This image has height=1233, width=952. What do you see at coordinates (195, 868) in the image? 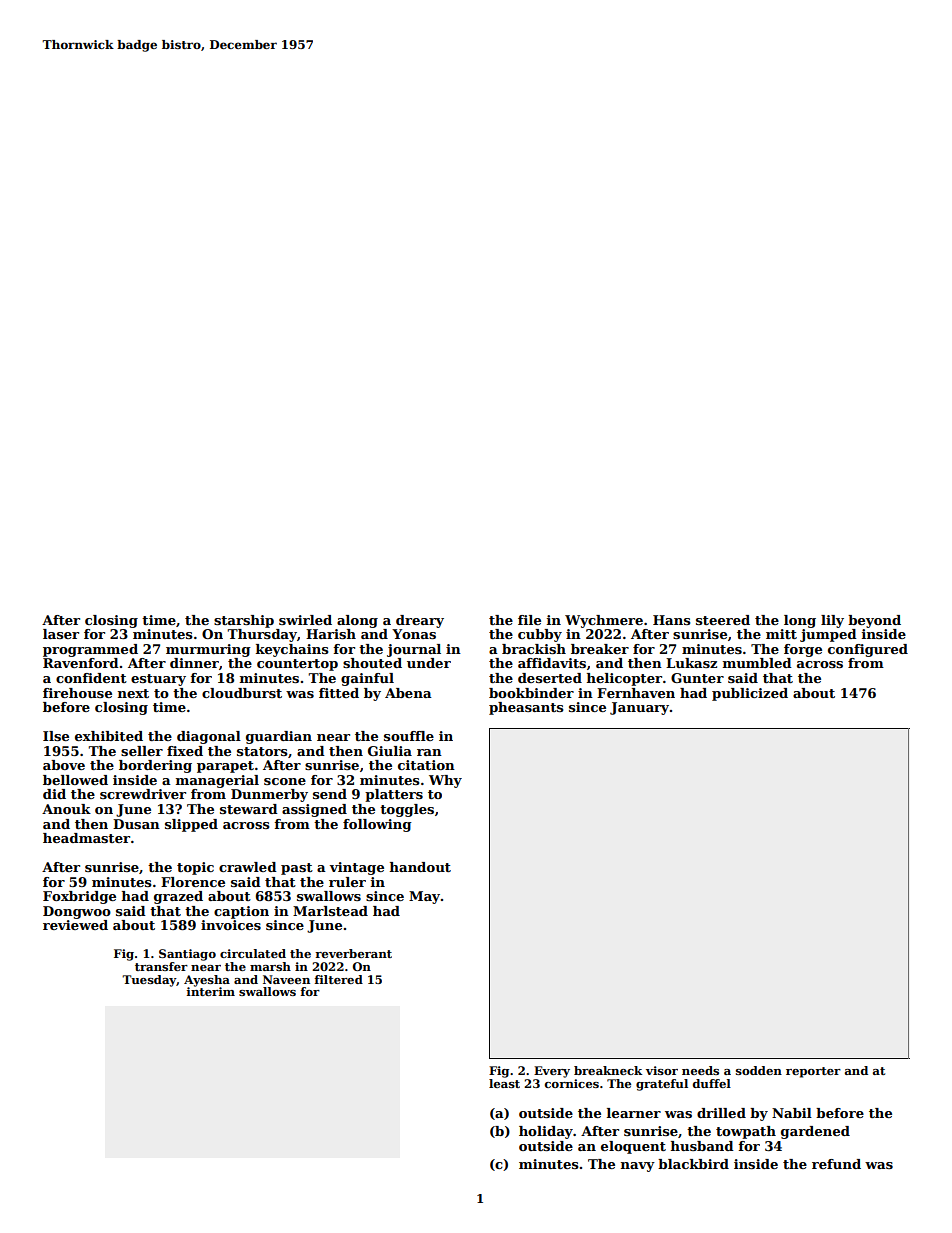
I see `topic` at bounding box center [195, 868].
